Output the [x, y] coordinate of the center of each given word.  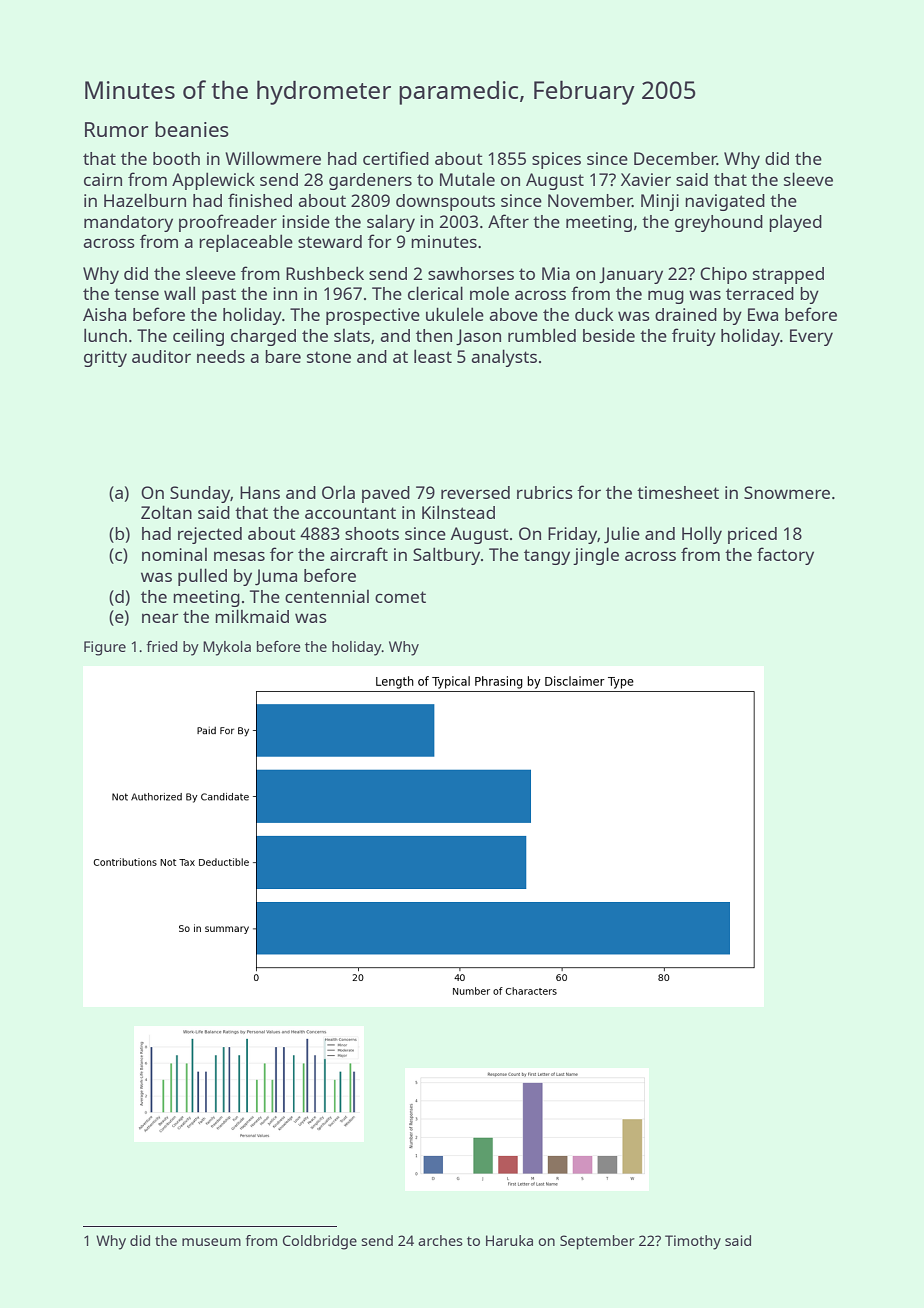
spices [556, 160]
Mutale [467, 179]
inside [306, 221]
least [433, 356]
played [795, 223]
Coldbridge [320, 1242]
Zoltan [166, 512]
